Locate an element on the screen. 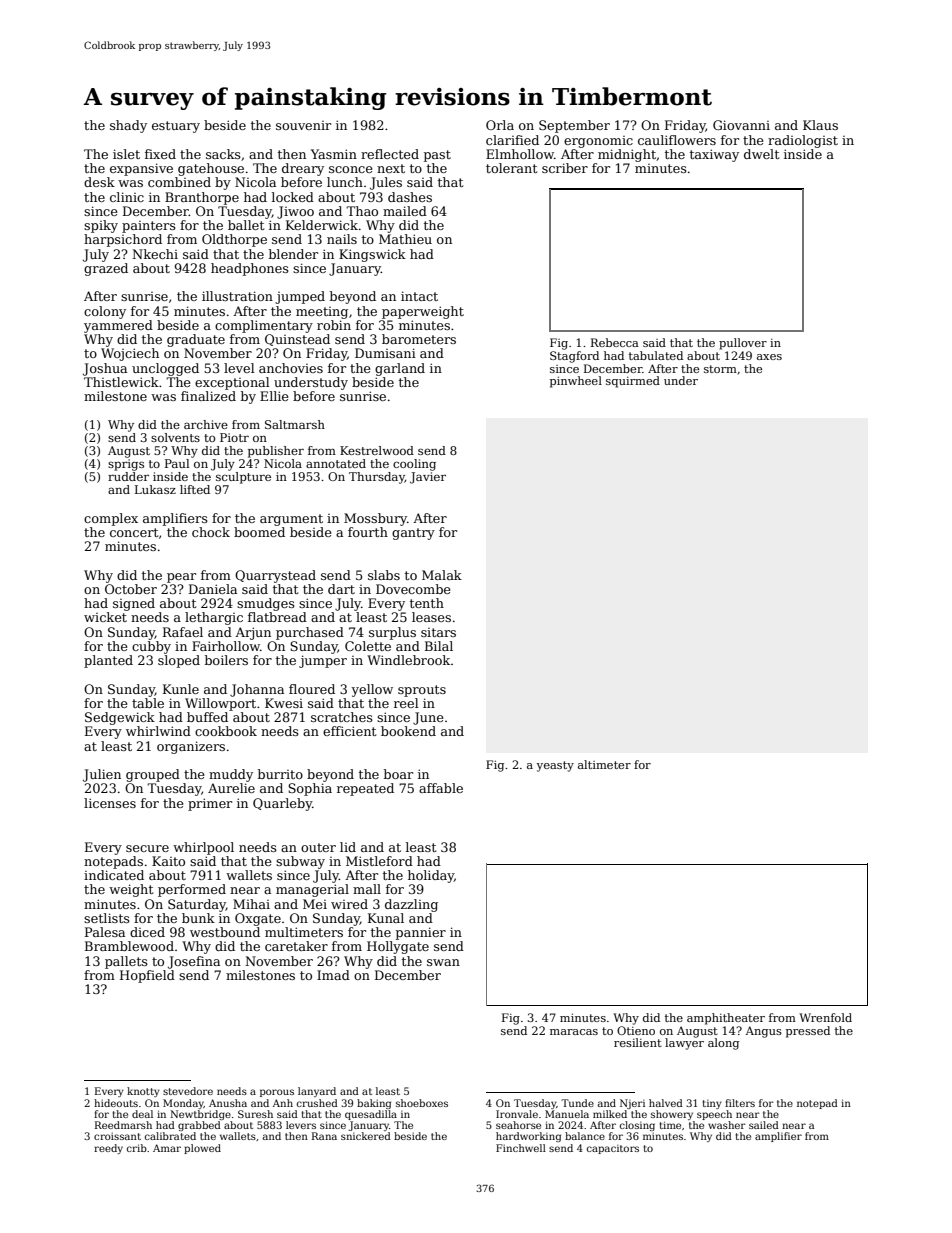 The height and width of the screenshot is (1233, 952). rudder is located at coordinates (128, 476).
